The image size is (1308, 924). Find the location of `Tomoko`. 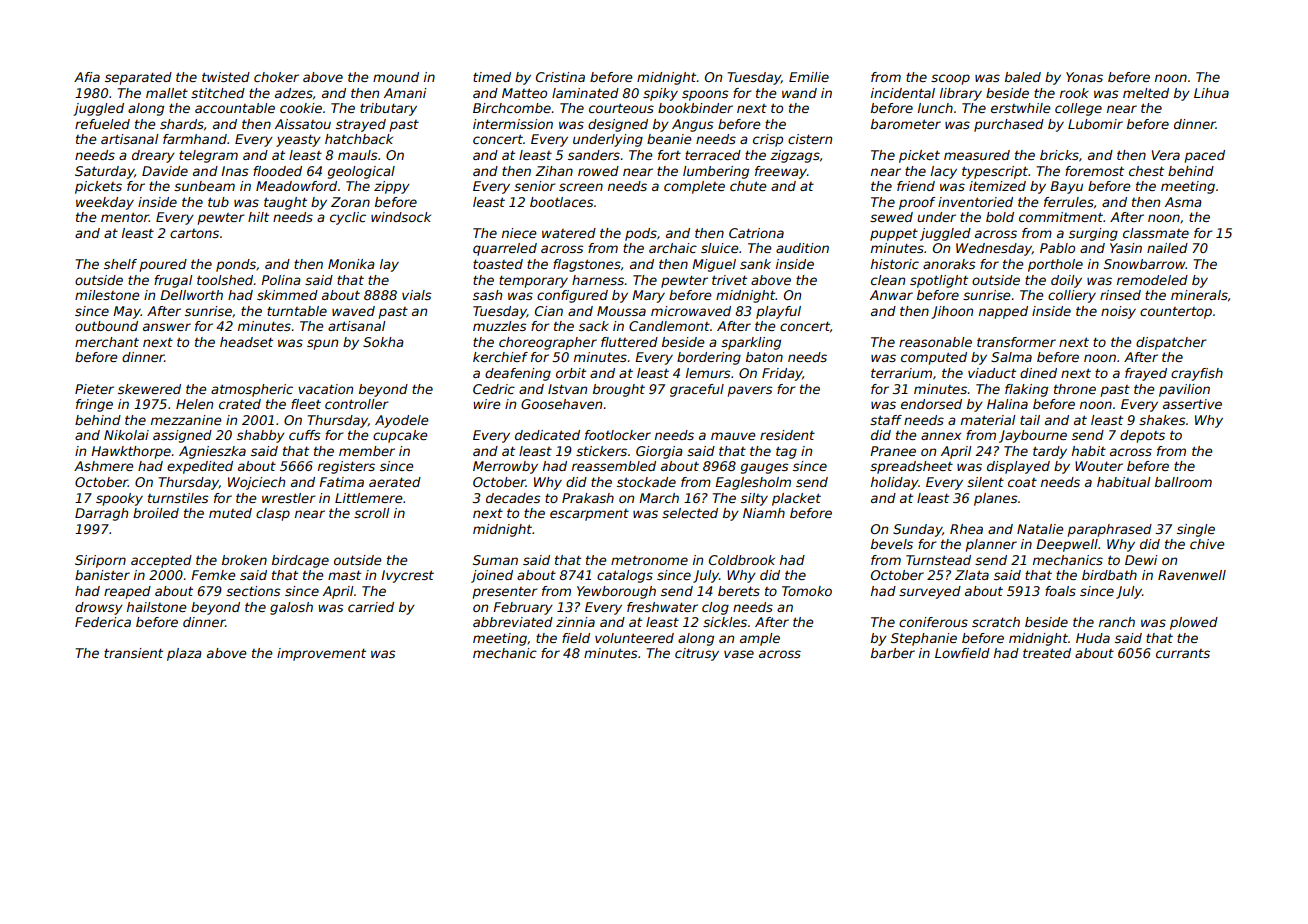

Tomoko is located at coordinates (807, 591).
